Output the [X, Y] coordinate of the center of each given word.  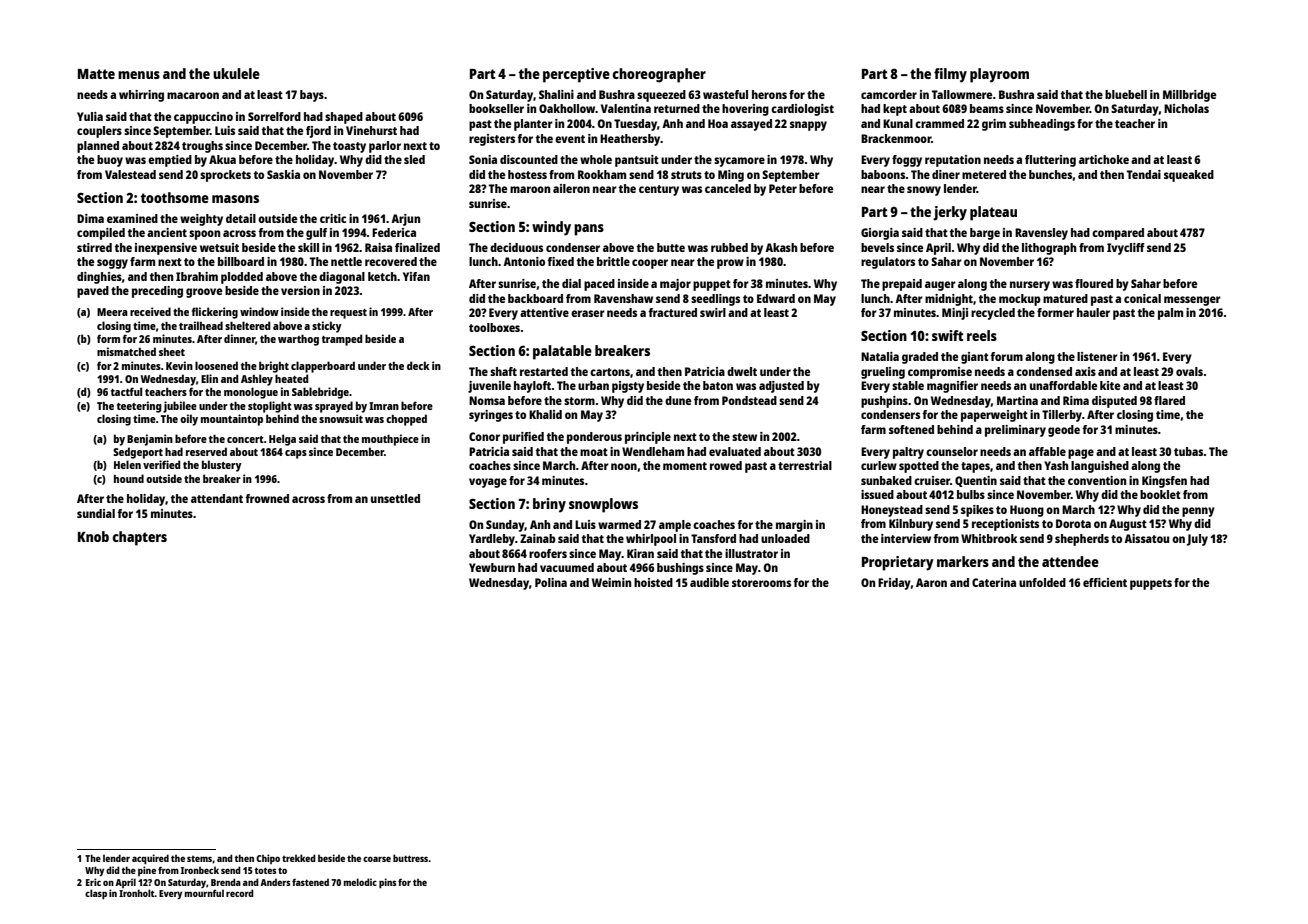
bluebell [1126, 94]
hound [129, 478]
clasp [96, 894]
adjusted [781, 387]
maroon [530, 189]
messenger [1192, 301]
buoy [110, 161]
